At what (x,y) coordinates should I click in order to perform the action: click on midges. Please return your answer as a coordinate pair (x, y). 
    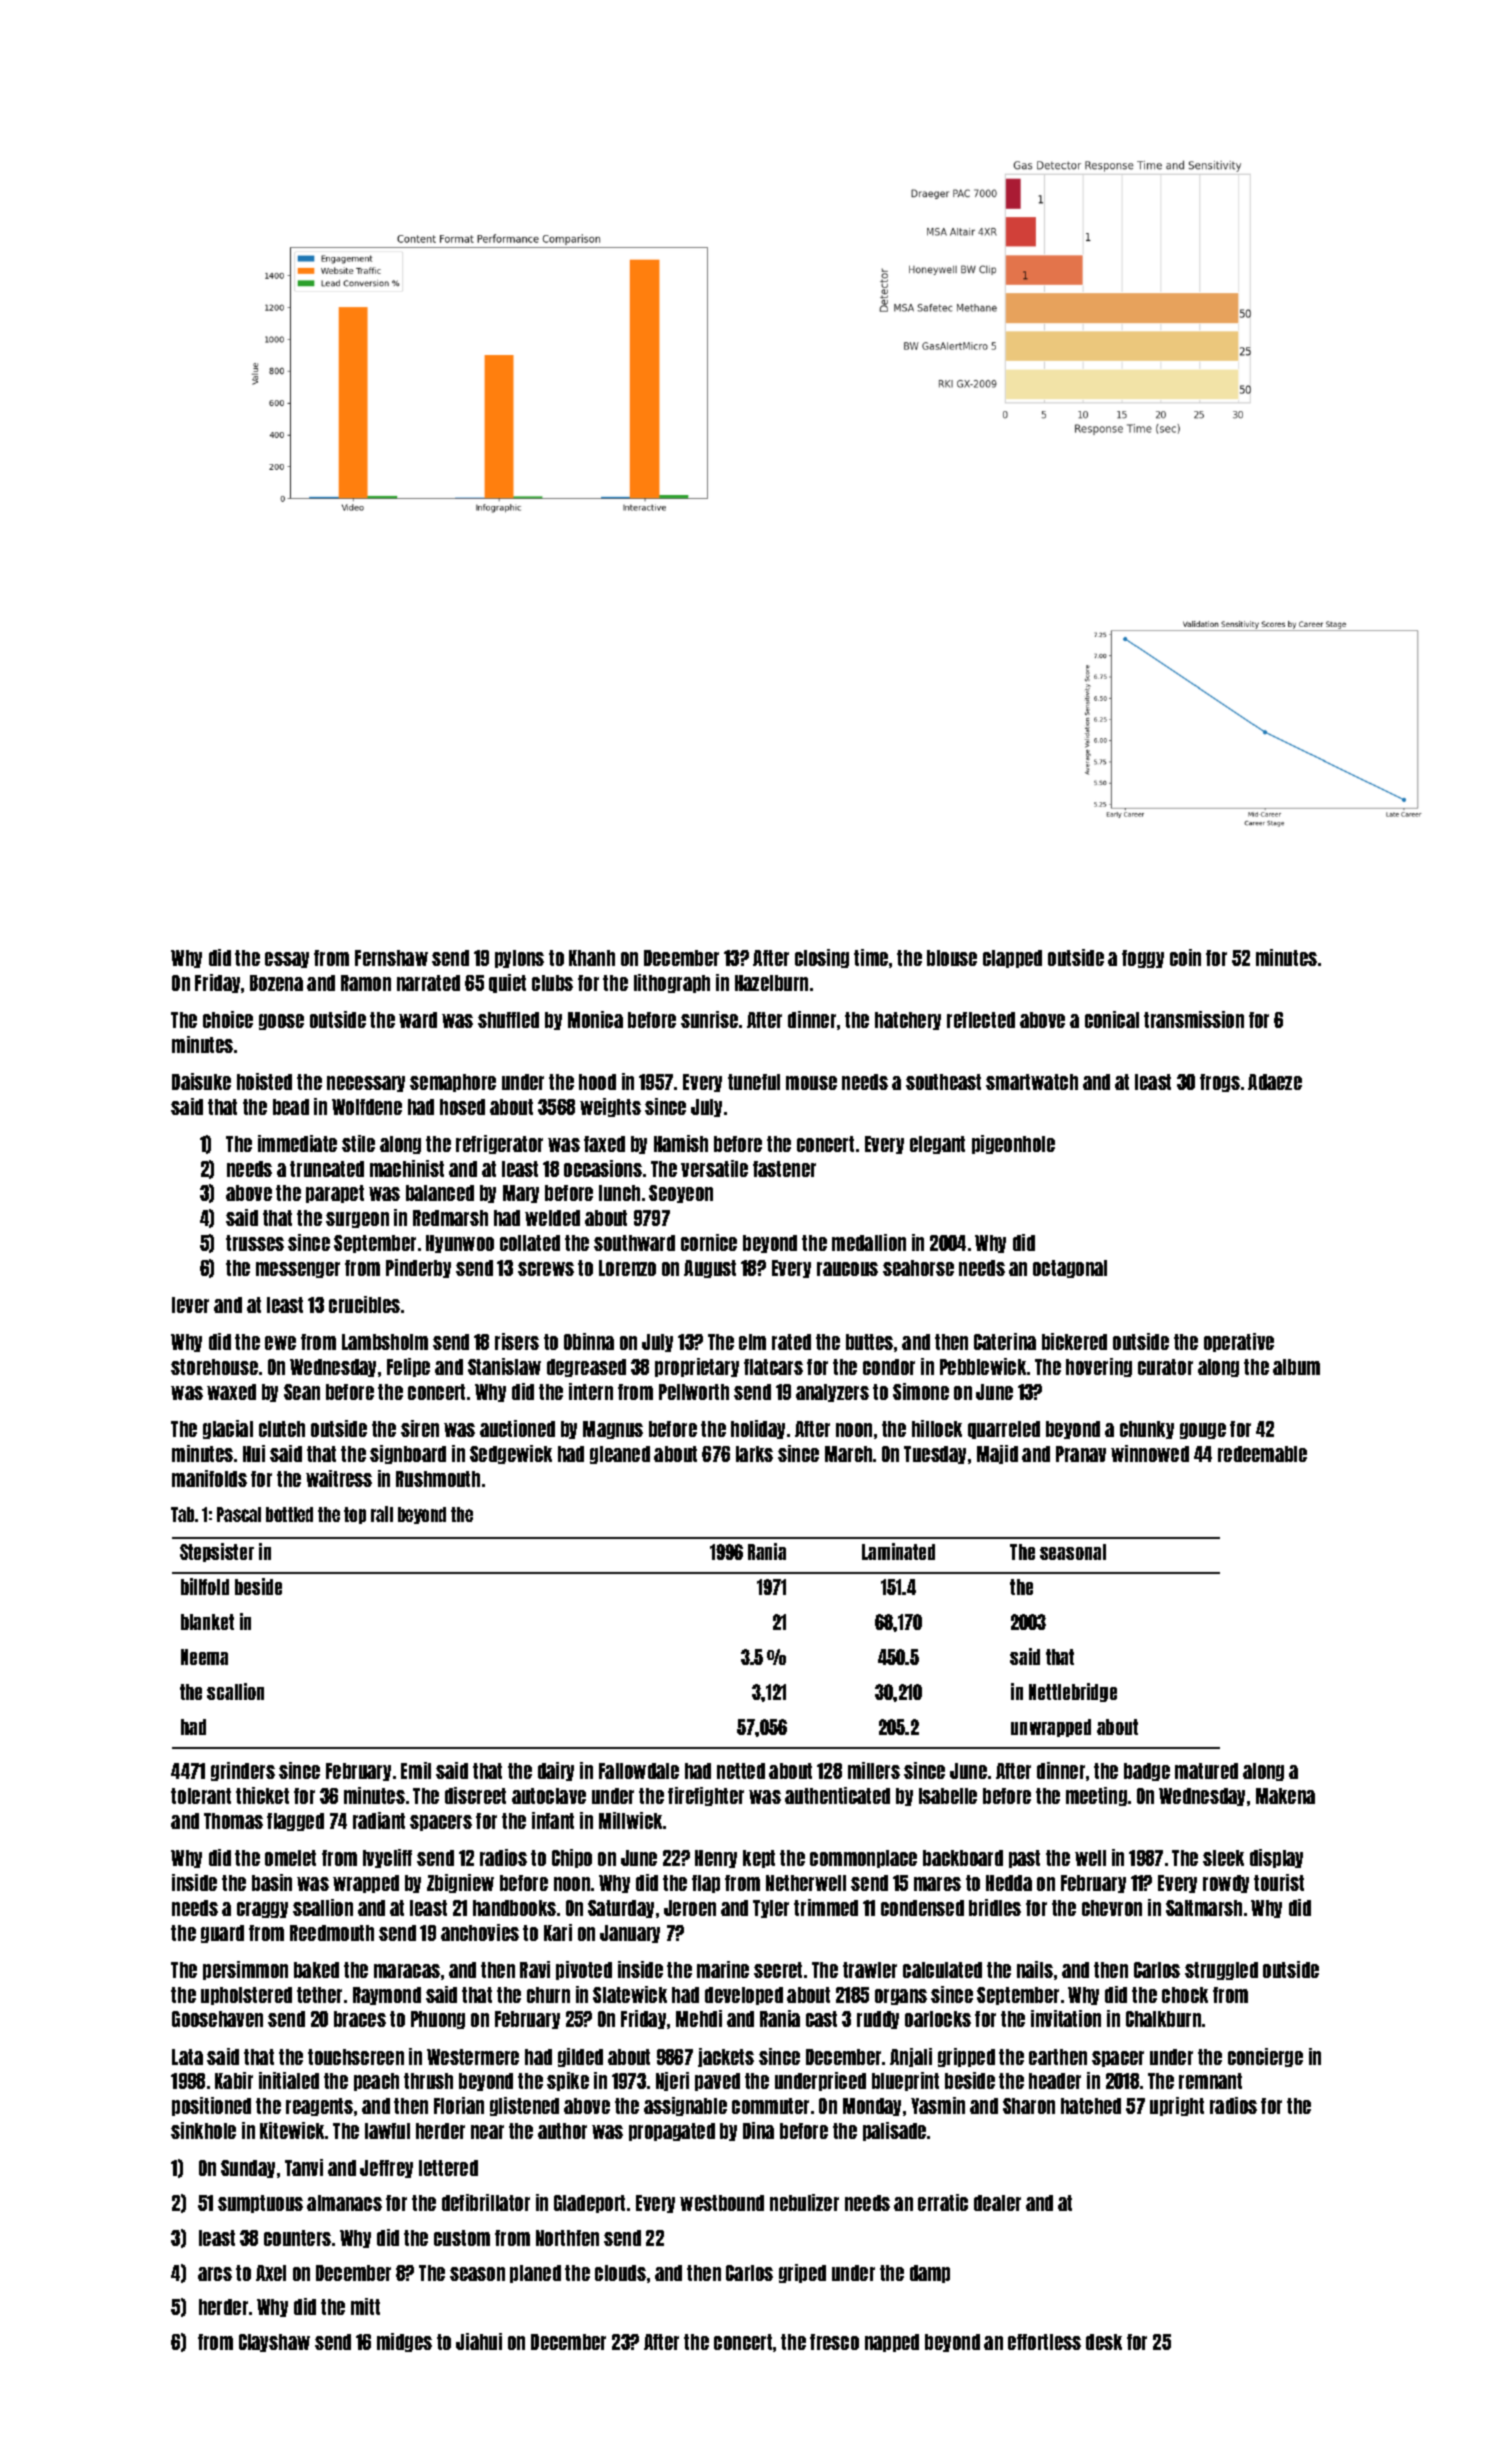
    Looking at the image, I should click on (404, 2342).
